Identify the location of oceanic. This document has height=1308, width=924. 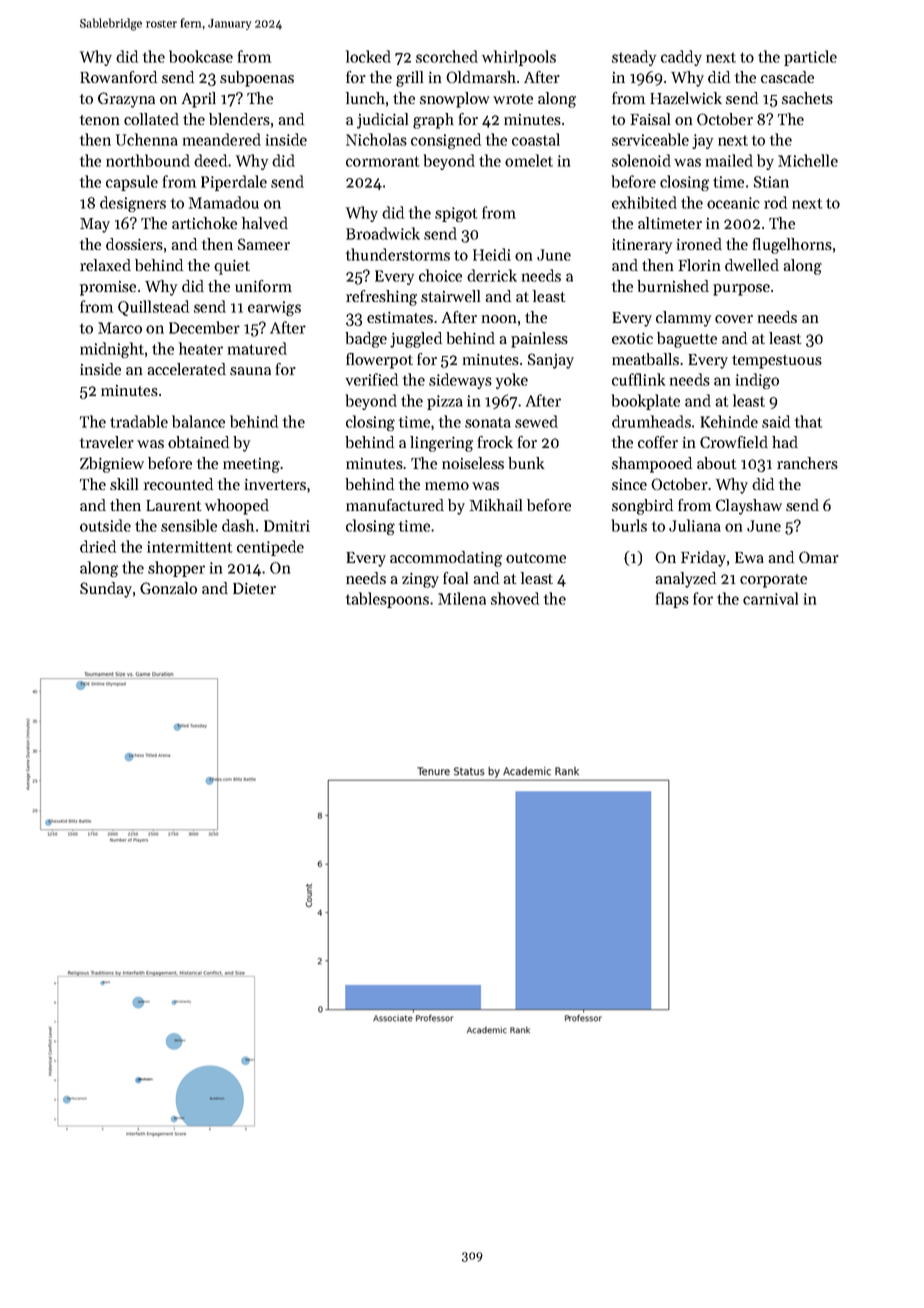
(733, 203).
